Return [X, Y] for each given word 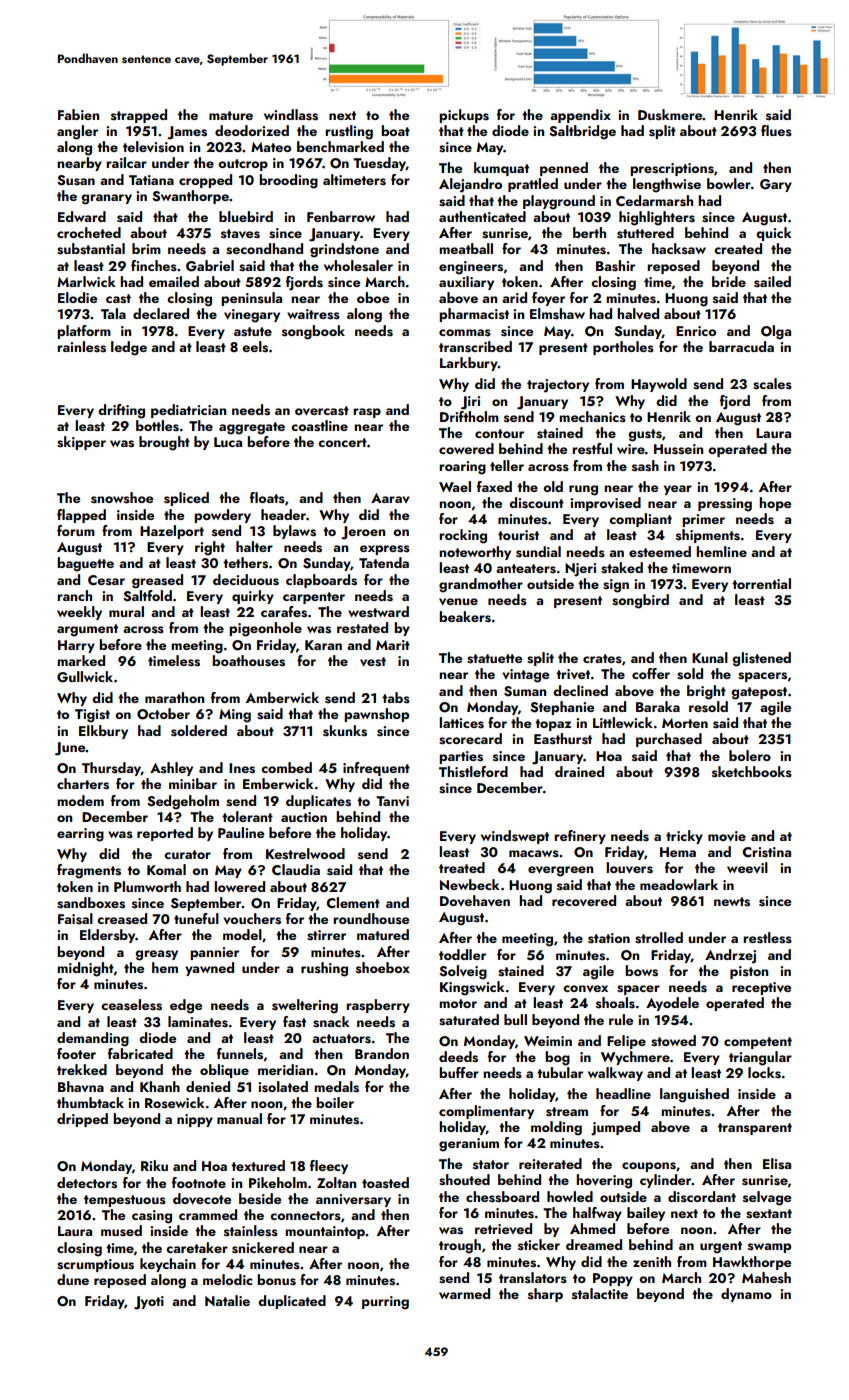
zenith [652, 1261]
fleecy [329, 1167]
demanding [93, 1039]
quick [774, 234]
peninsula [251, 299]
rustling [349, 132]
